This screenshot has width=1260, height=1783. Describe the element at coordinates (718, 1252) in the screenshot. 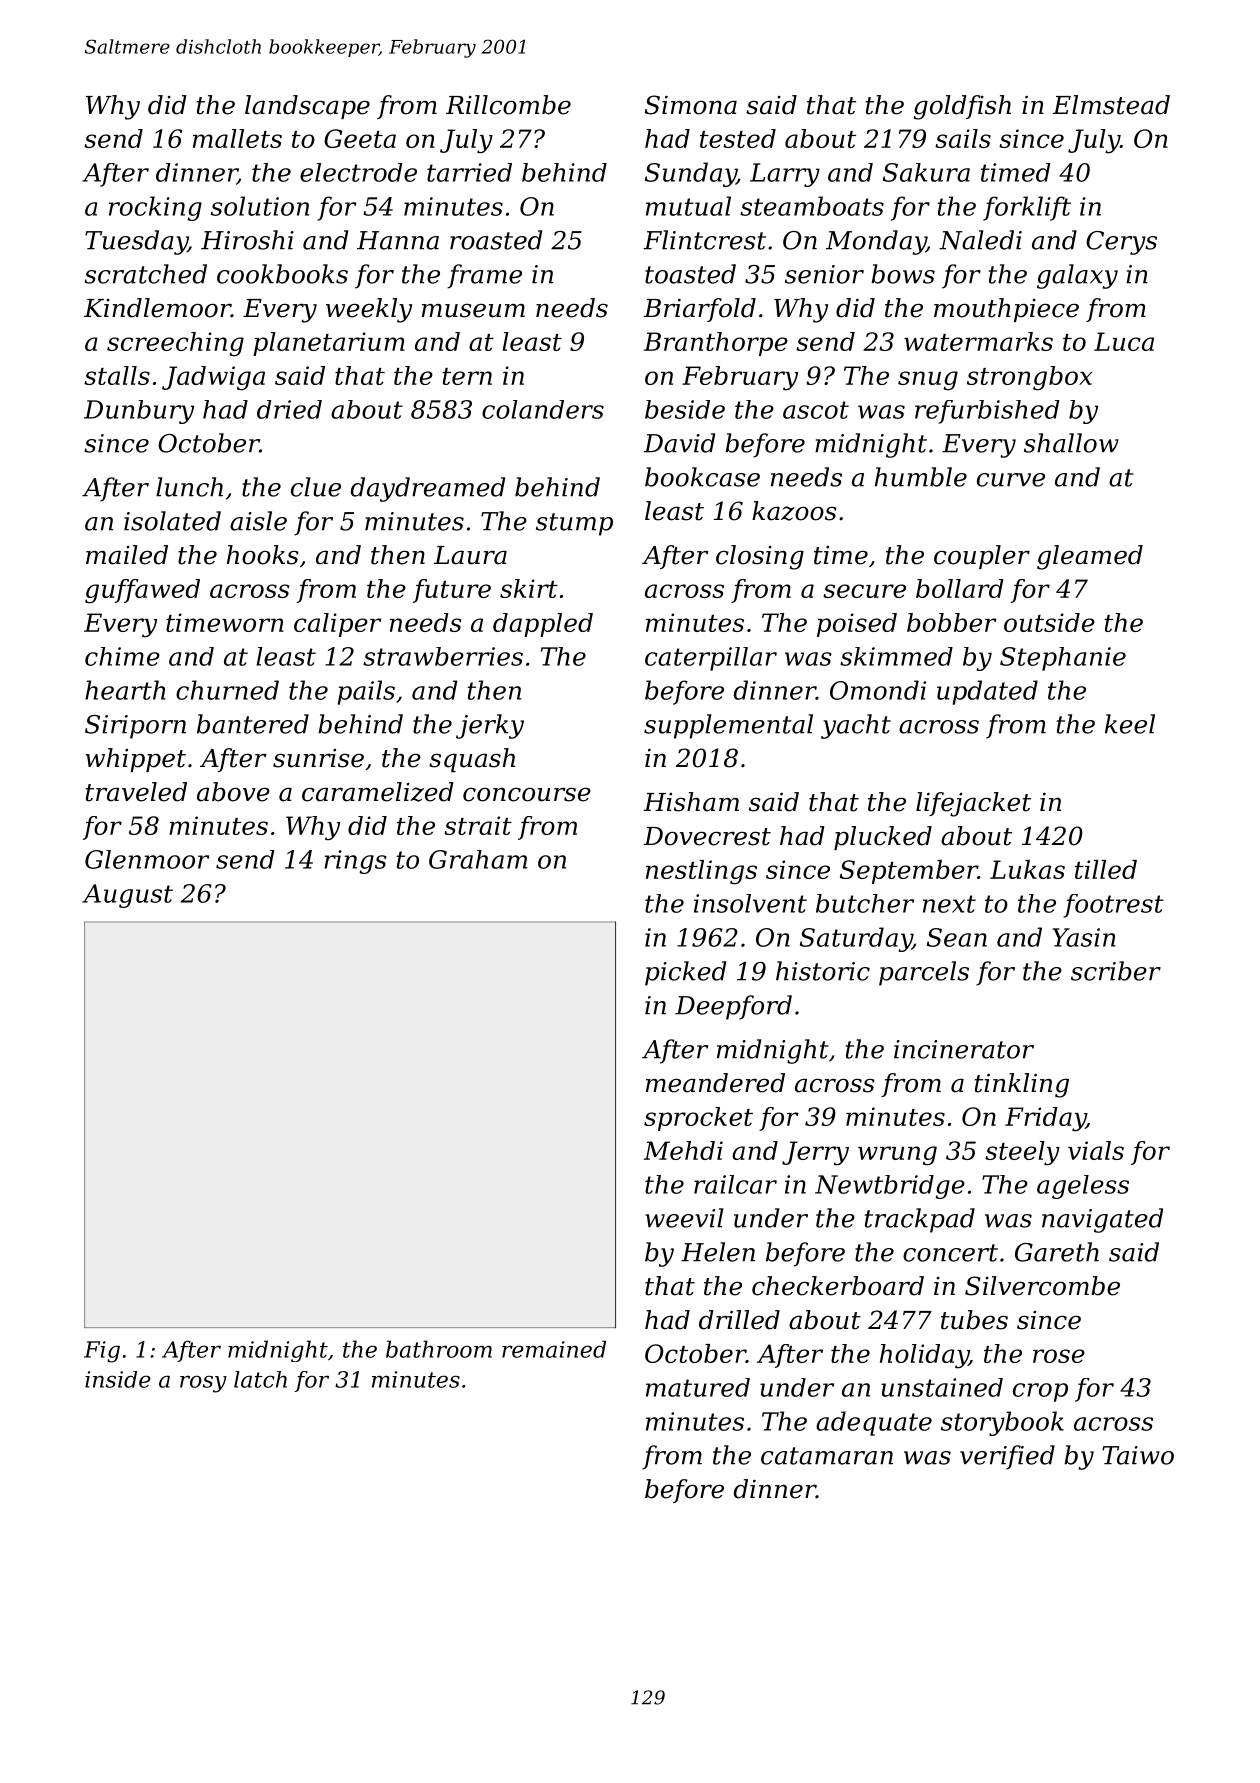

I see `Helen` at that location.
